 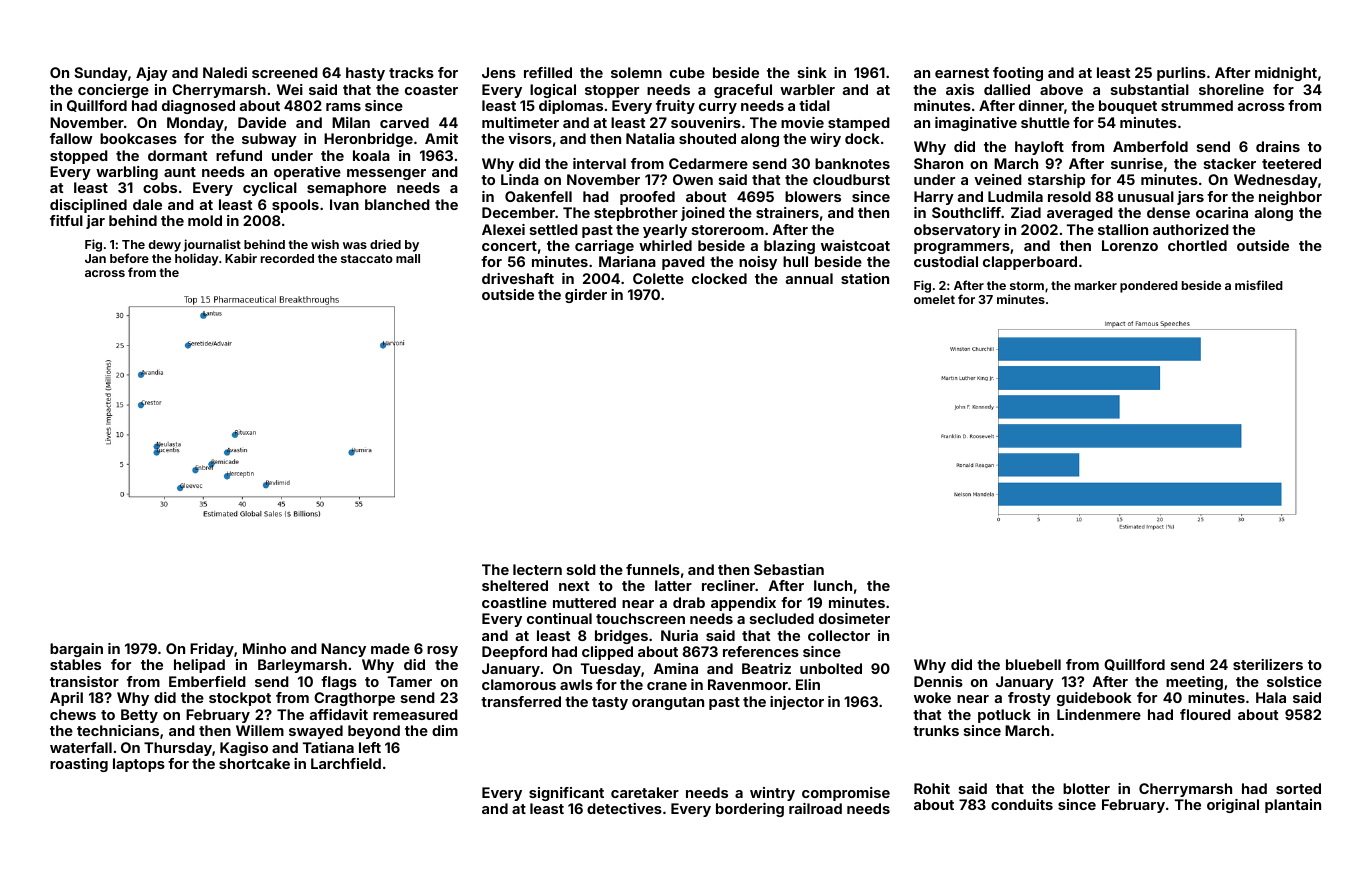 I want to click on conduits, so click(x=1022, y=804).
